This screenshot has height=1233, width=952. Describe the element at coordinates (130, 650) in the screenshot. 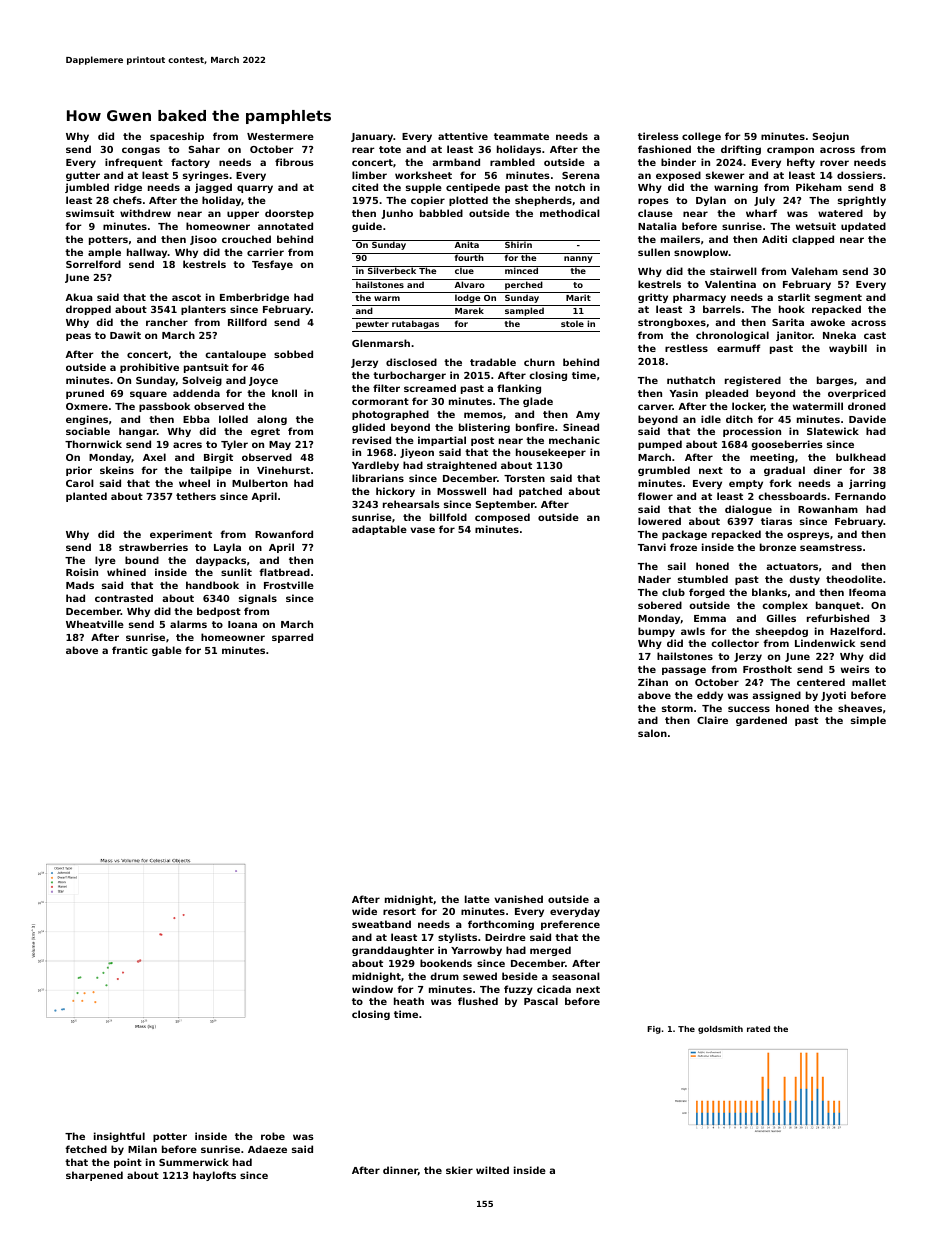

I see `frantic` at that location.
